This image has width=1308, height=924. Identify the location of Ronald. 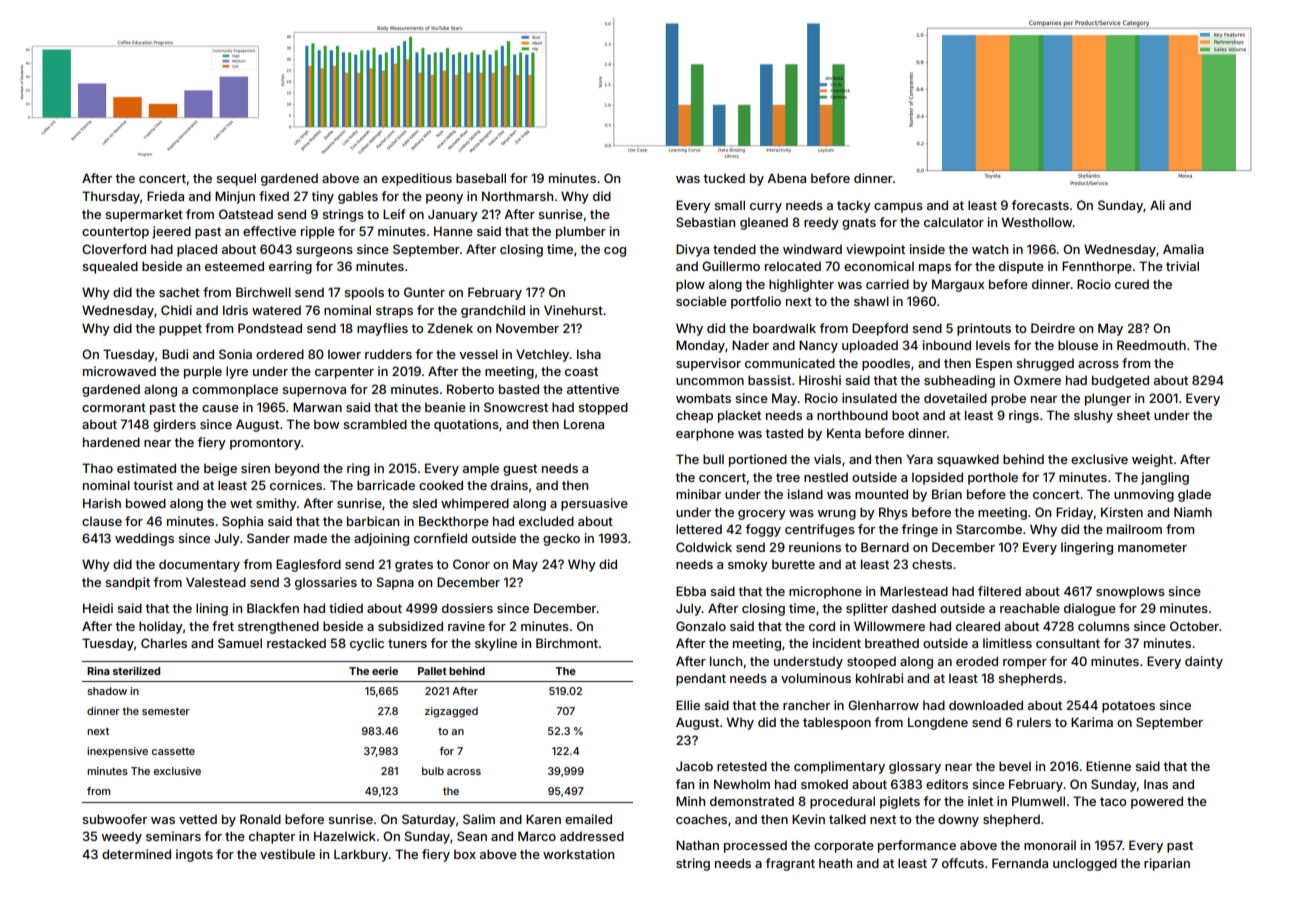
(260, 819).
